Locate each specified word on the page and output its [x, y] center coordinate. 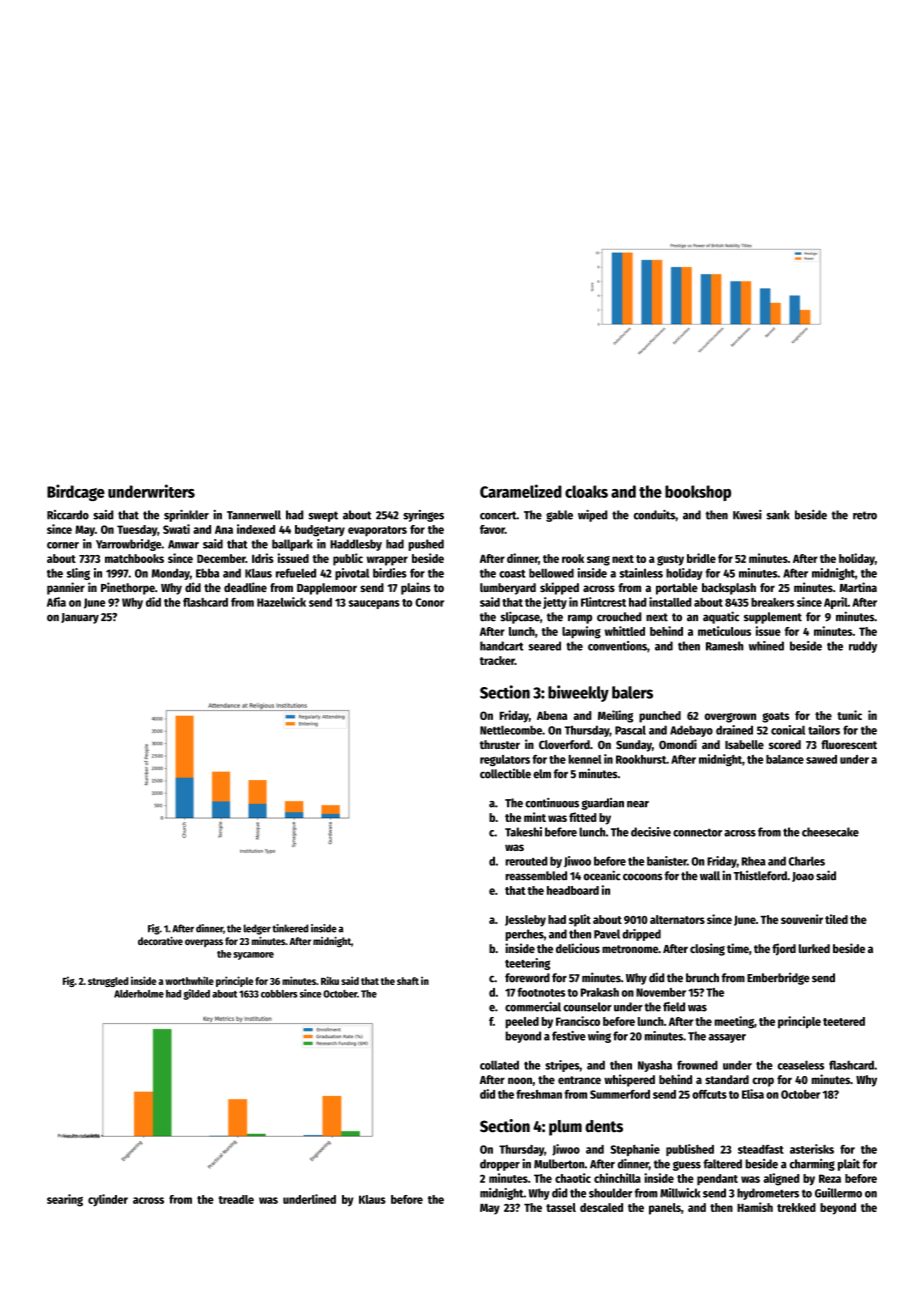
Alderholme [139, 994]
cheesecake [830, 832]
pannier [66, 588]
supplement [773, 618]
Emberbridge [778, 978]
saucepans [374, 604]
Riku [330, 980]
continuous [552, 803]
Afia [56, 602]
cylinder [108, 1200]
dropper [500, 1165]
